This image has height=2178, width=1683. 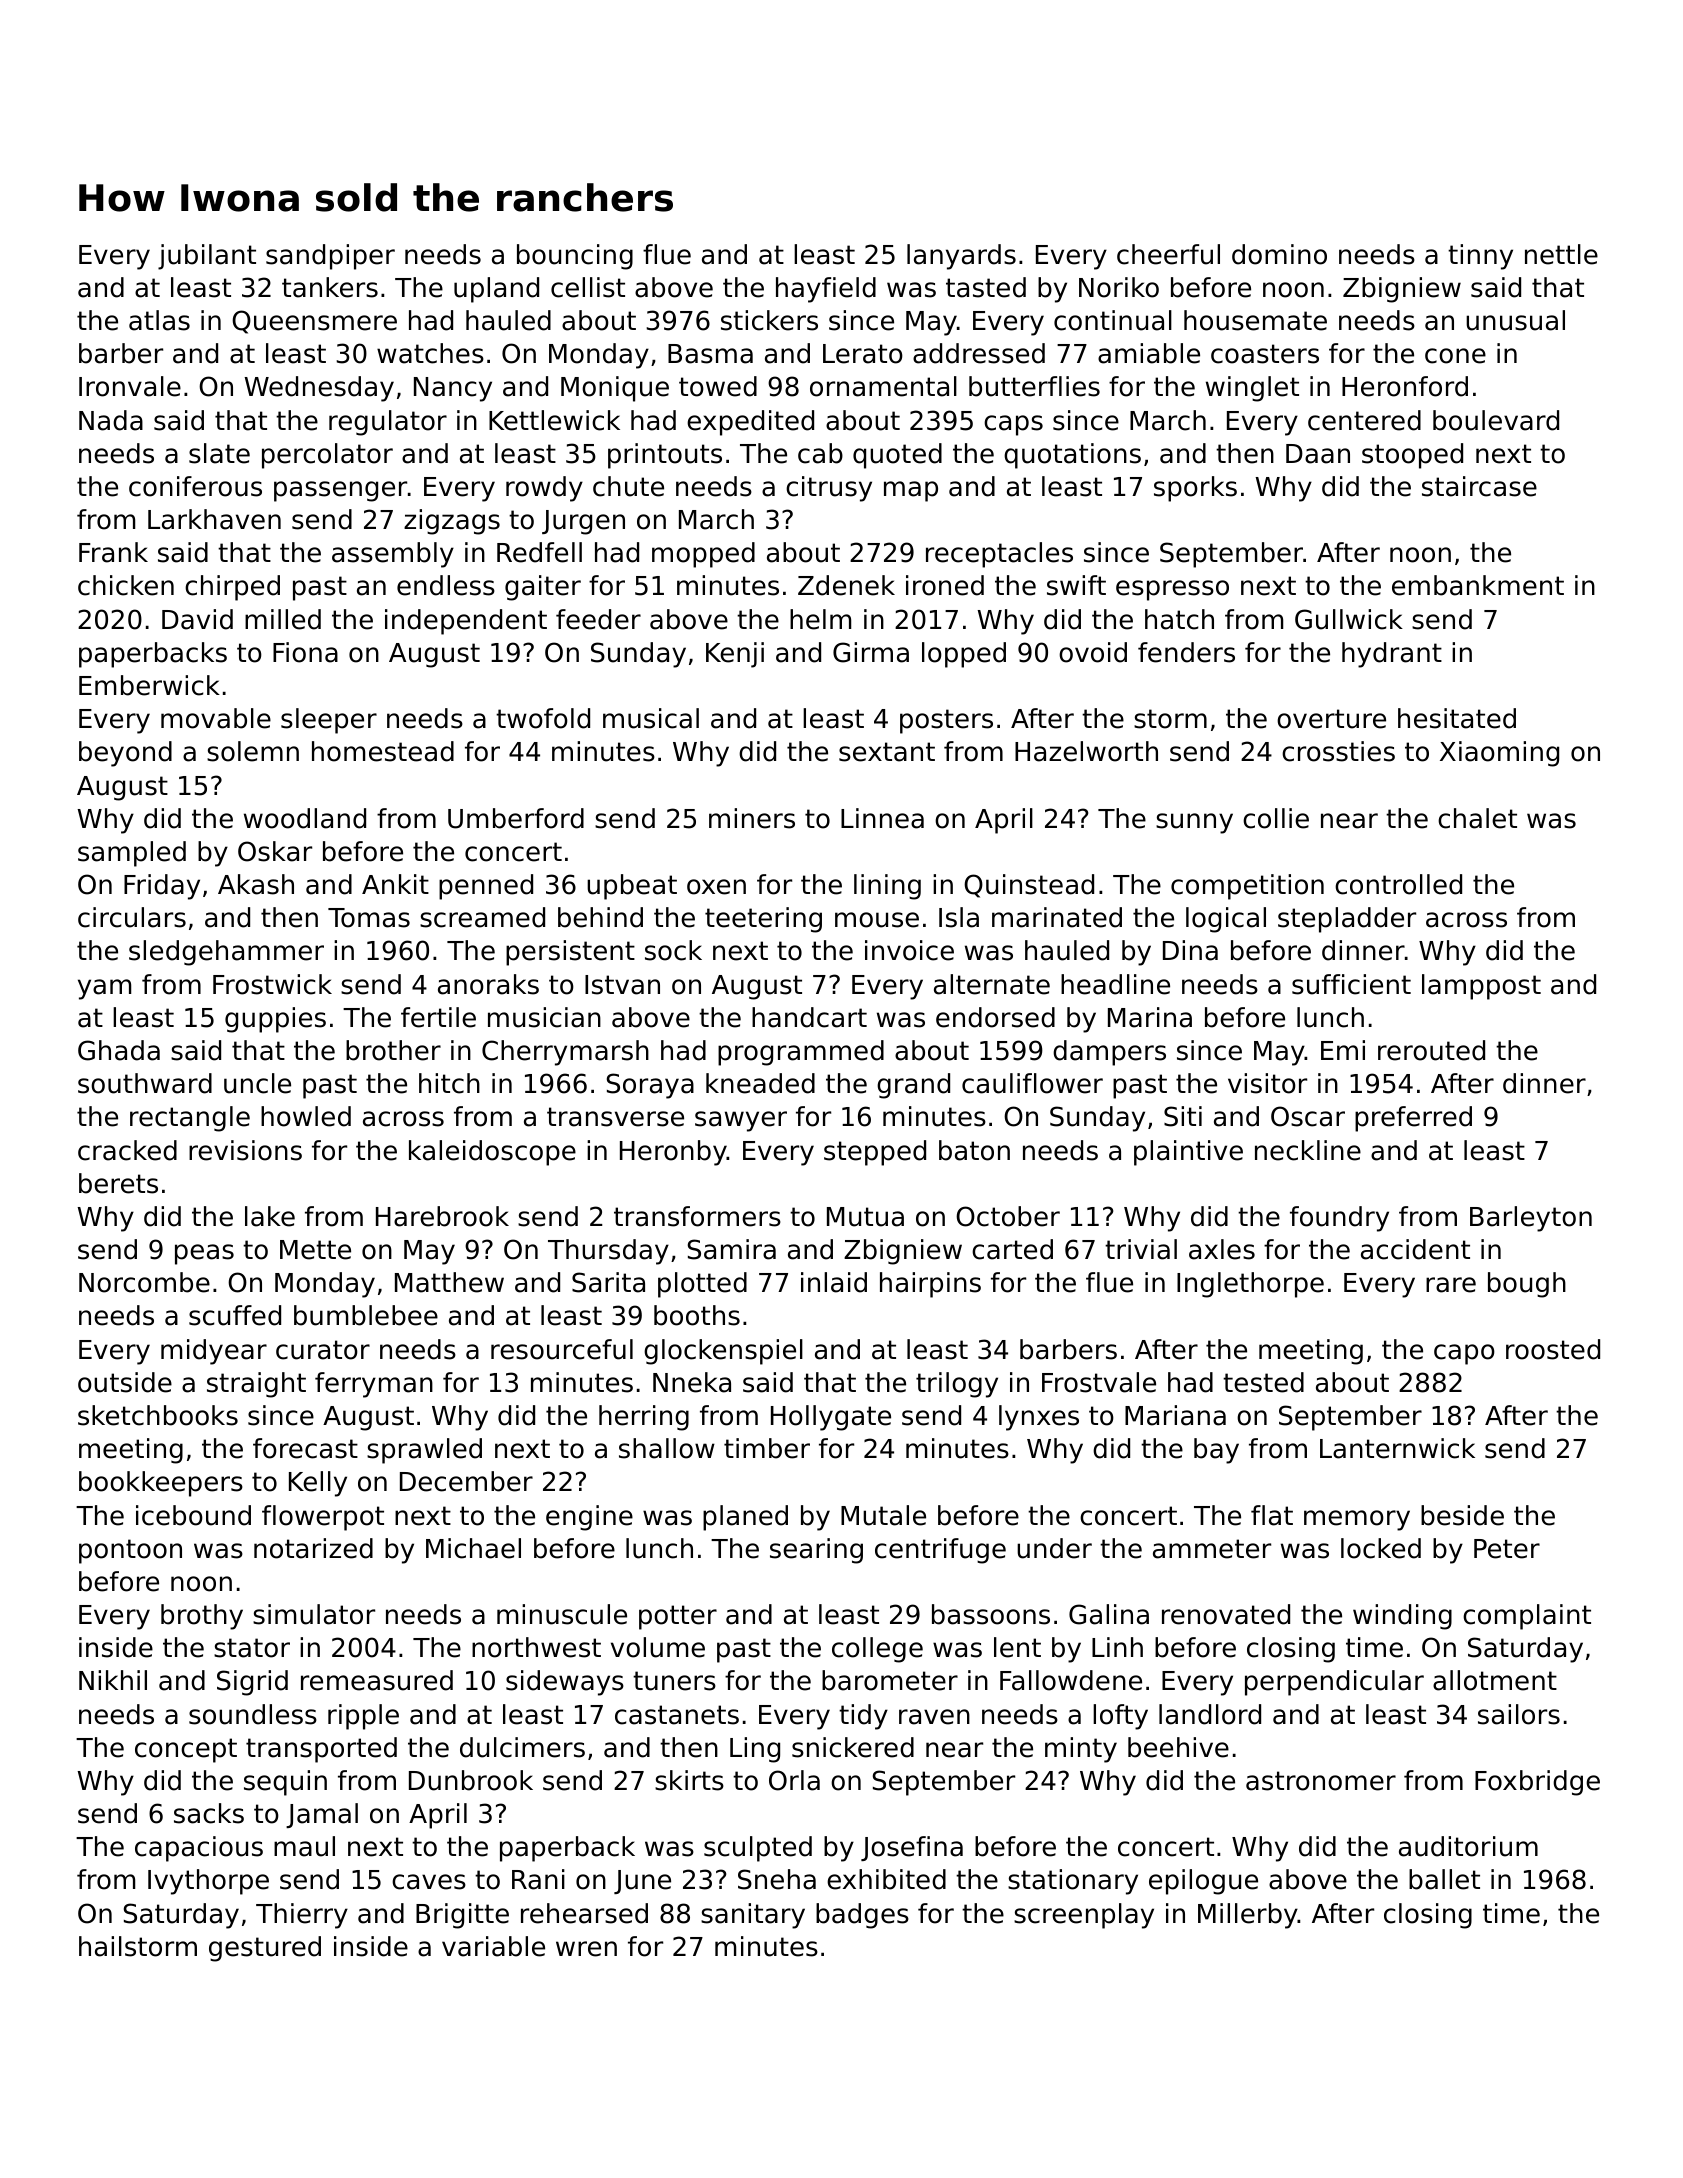 I want to click on Sigrid, so click(x=252, y=1683).
